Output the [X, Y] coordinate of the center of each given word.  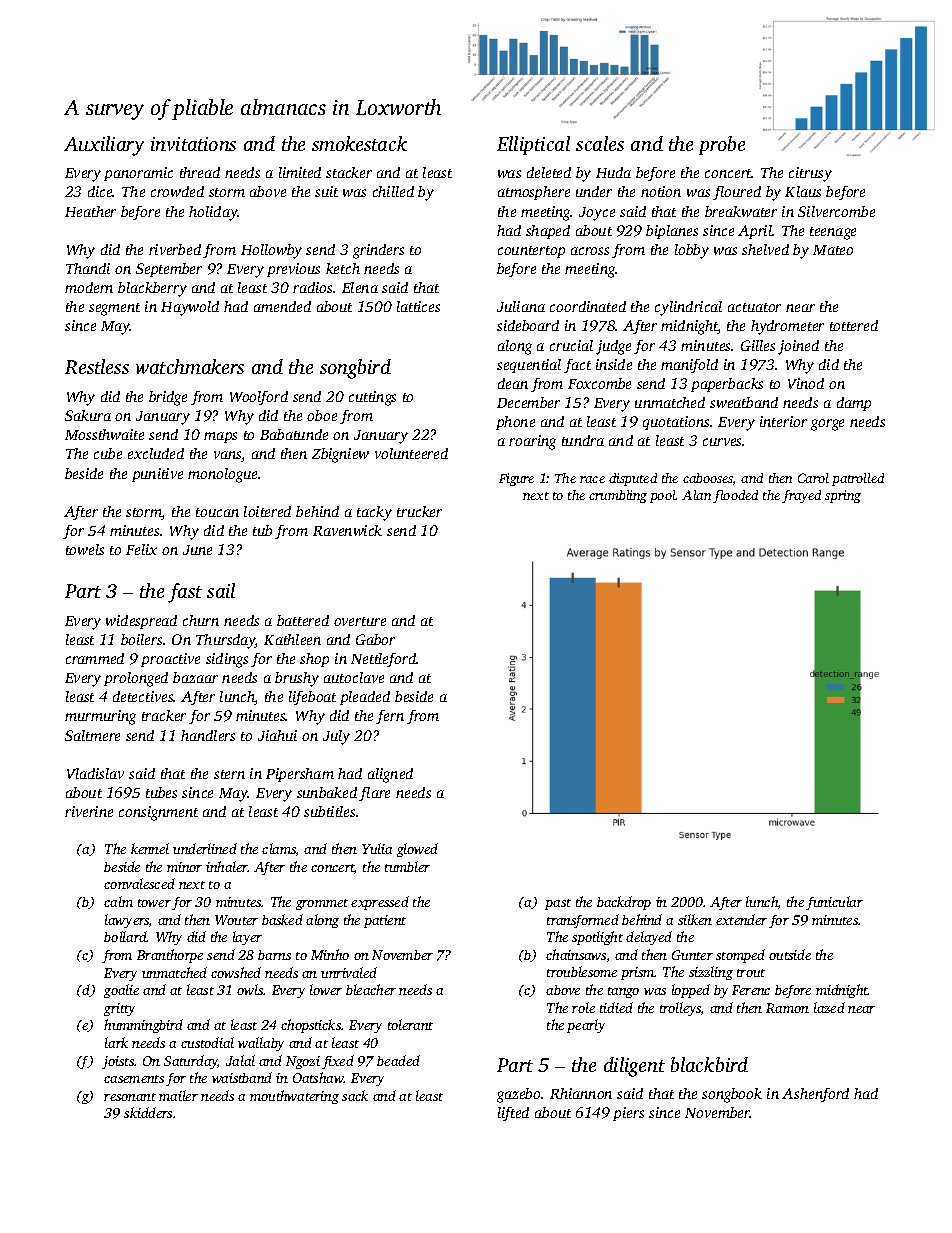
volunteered [411, 453]
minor [184, 867]
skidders [148, 1112]
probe [722, 145]
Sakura [88, 415]
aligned [390, 775]
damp [854, 404]
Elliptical [533, 145]
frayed [801, 496]
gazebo [518, 1095]
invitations [193, 144]
